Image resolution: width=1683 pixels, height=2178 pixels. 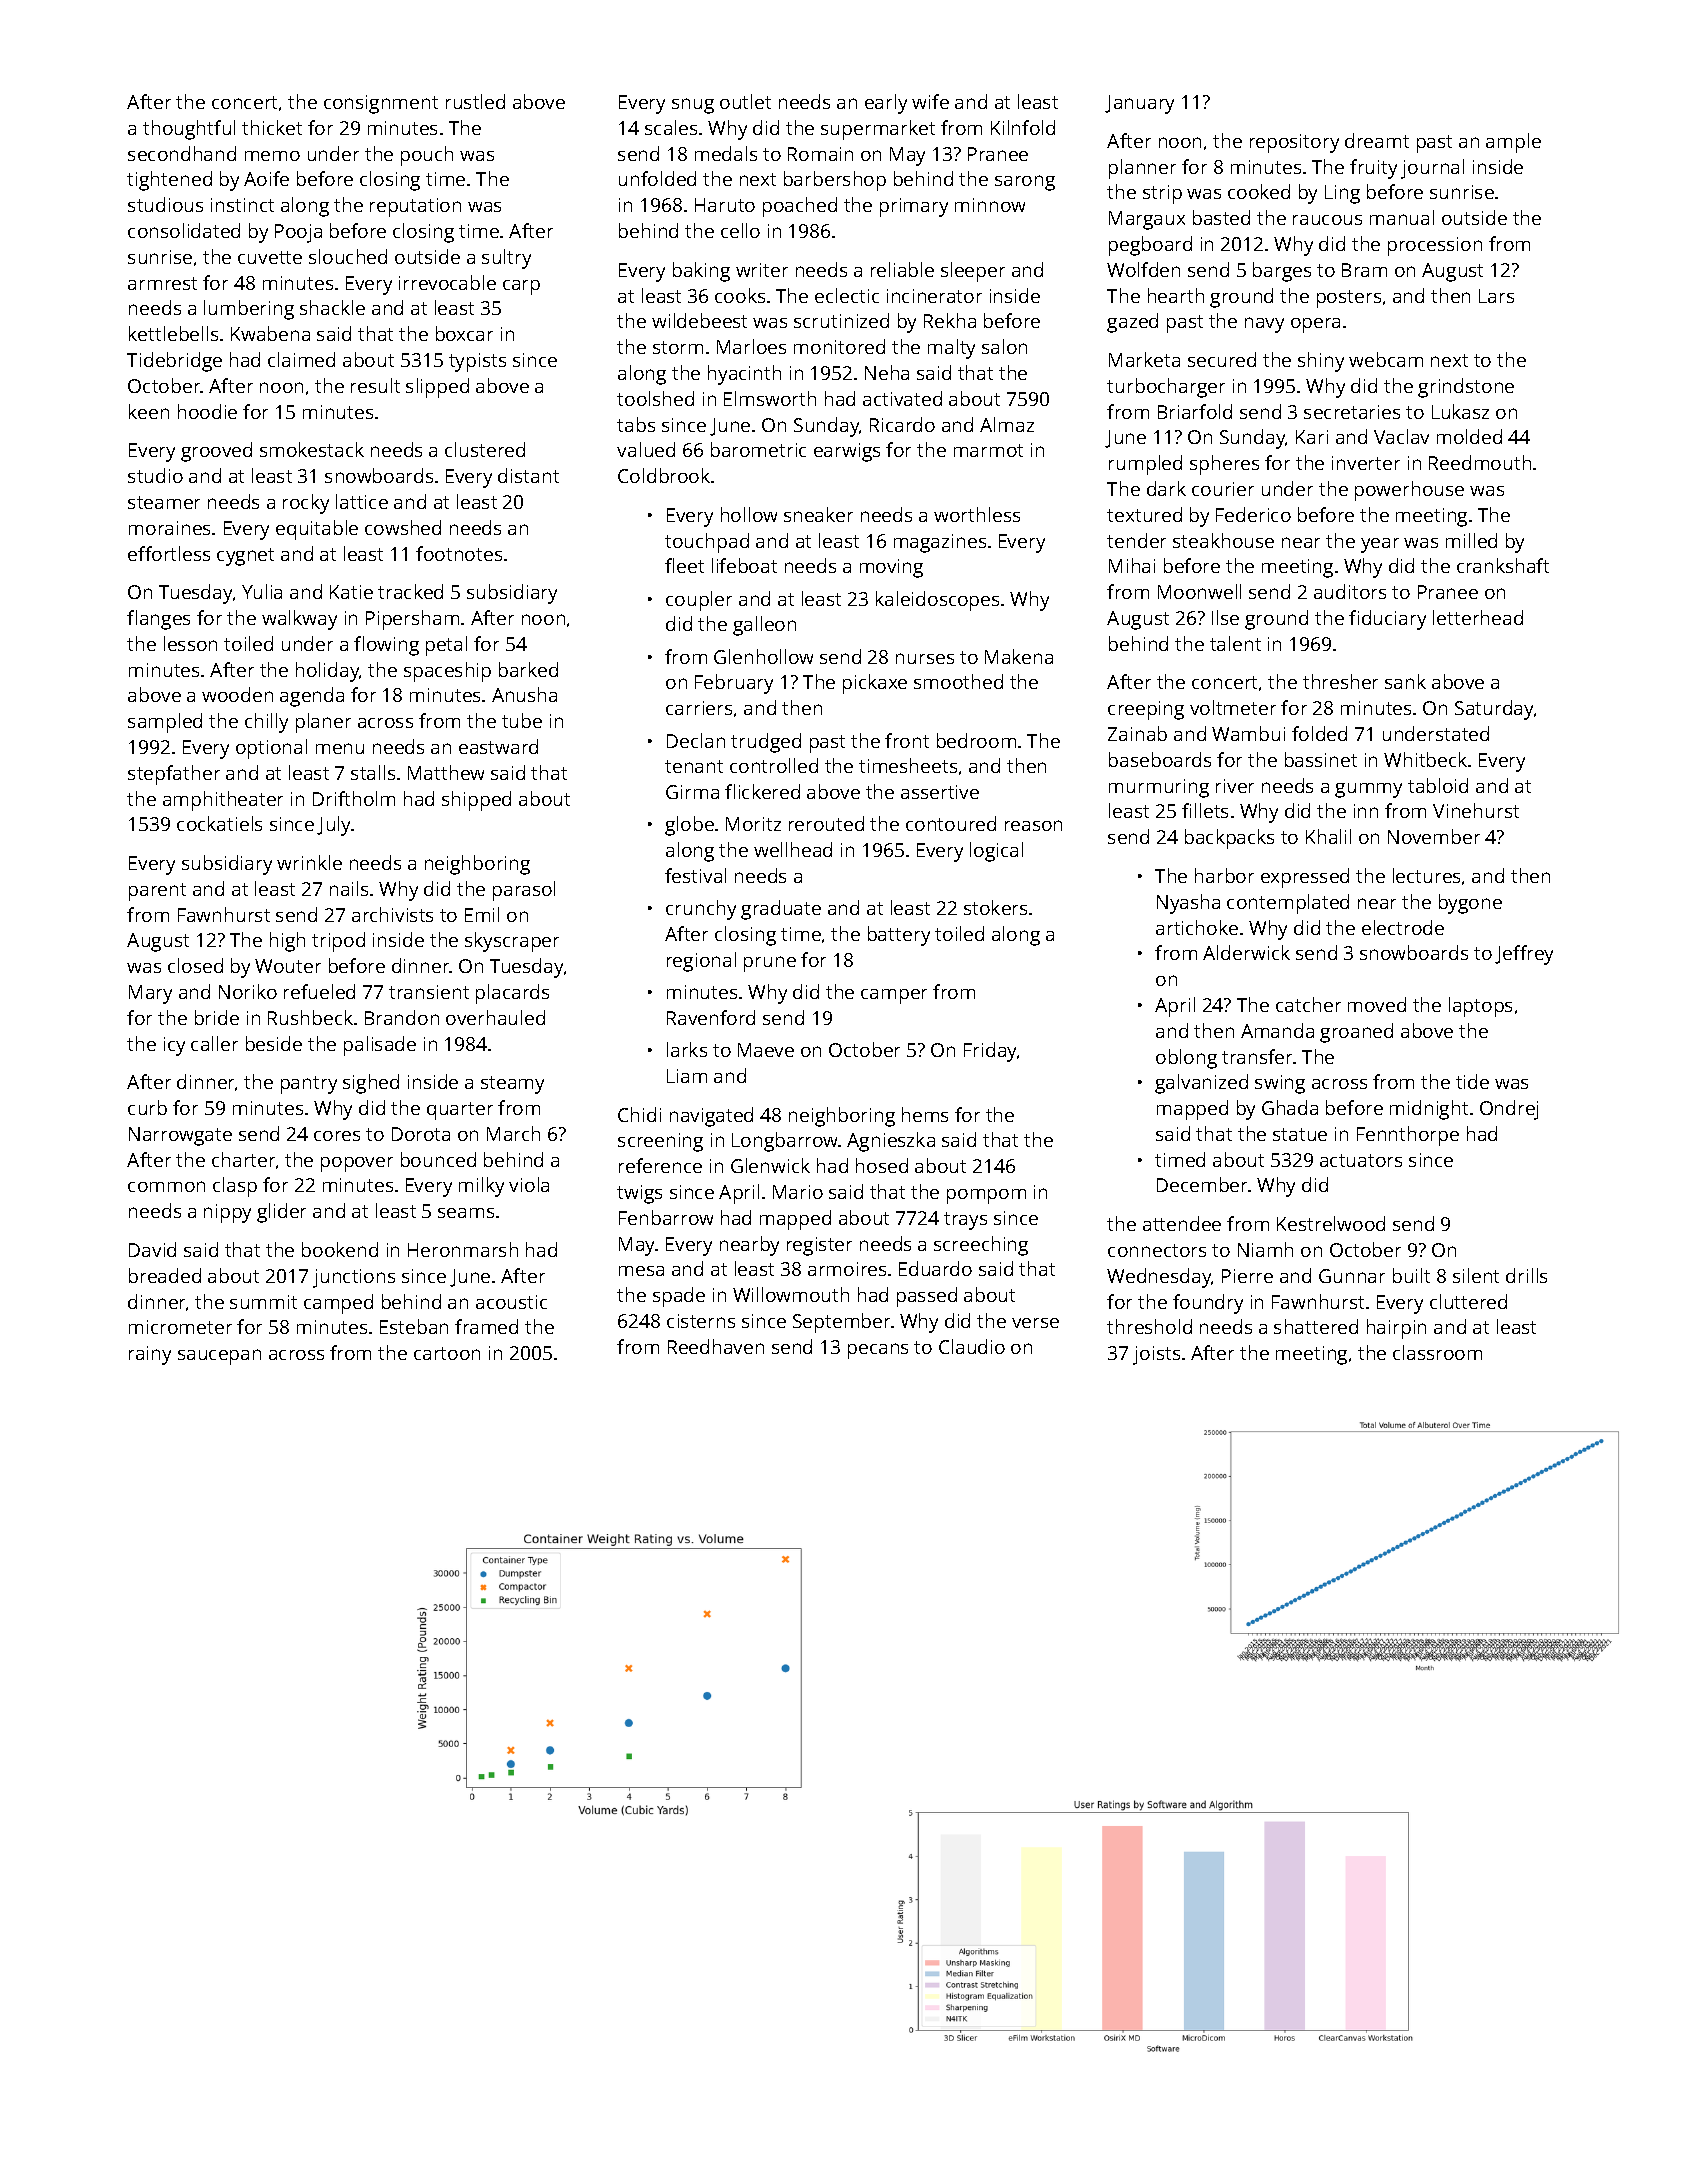 What do you see at coordinates (437, 388) in the screenshot?
I see `slipped` at bounding box center [437, 388].
